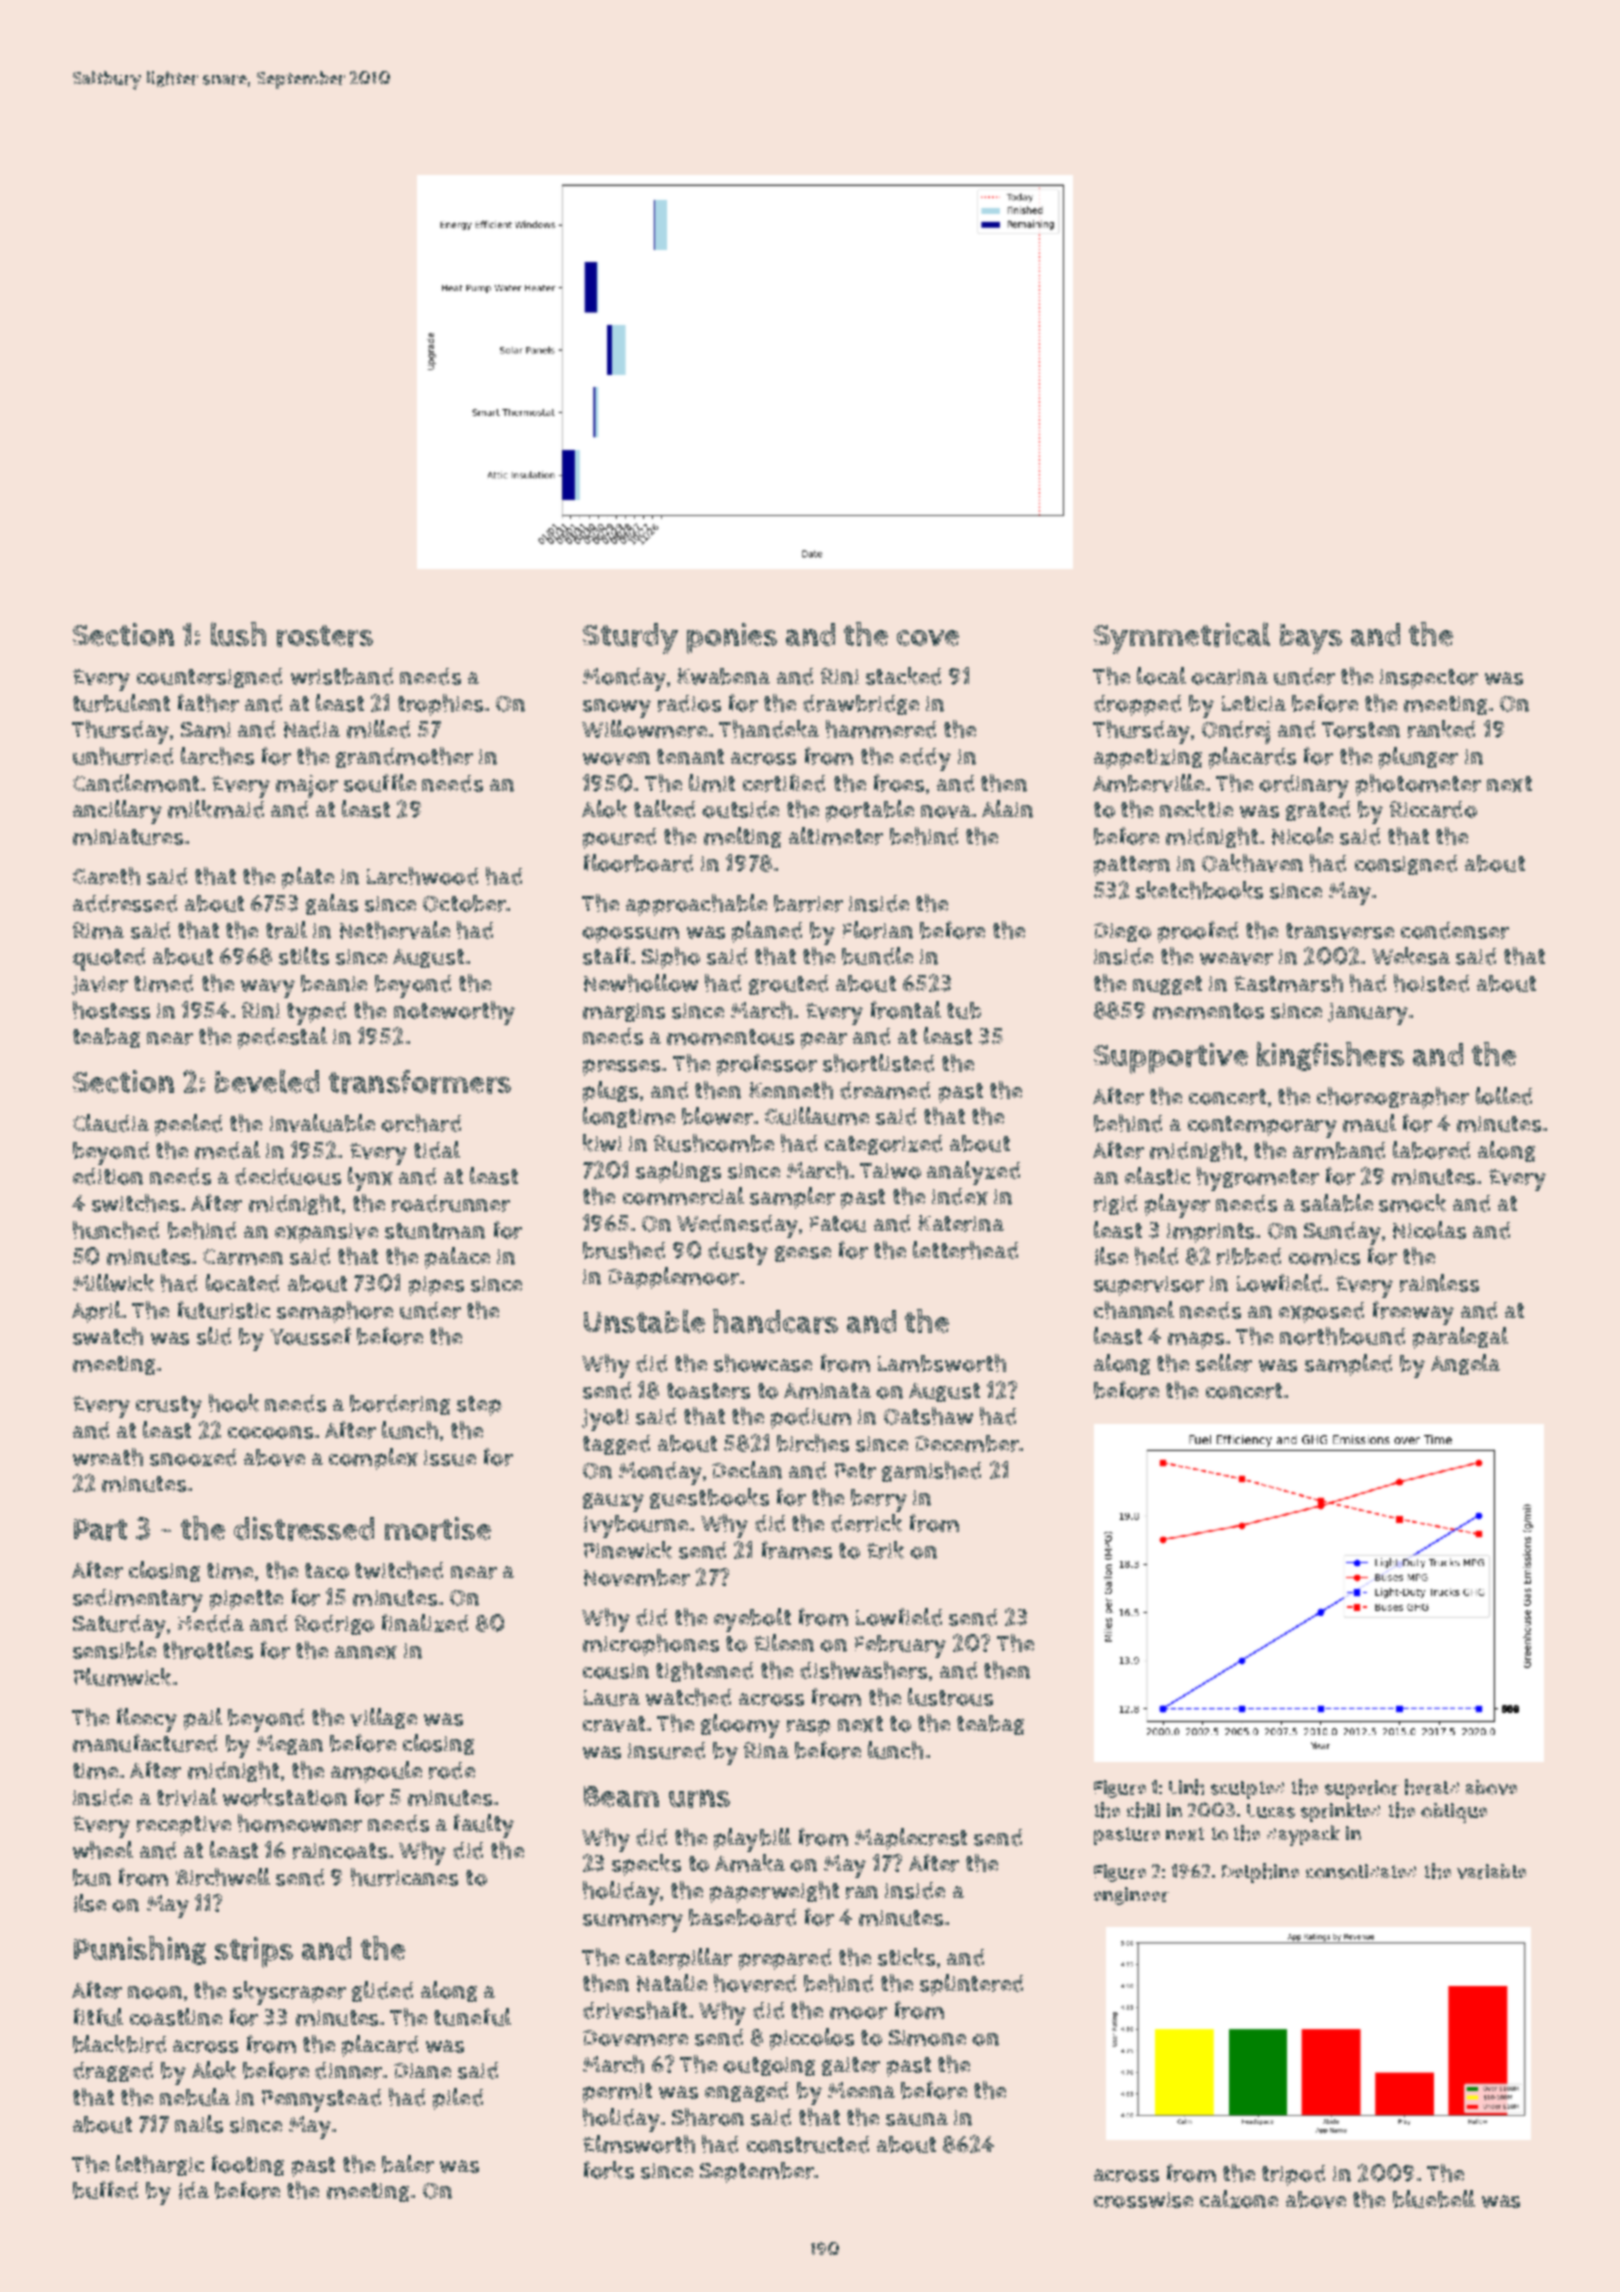  Describe the element at coordinates (425, 1623) in the page. I see `finalized` at that location.
